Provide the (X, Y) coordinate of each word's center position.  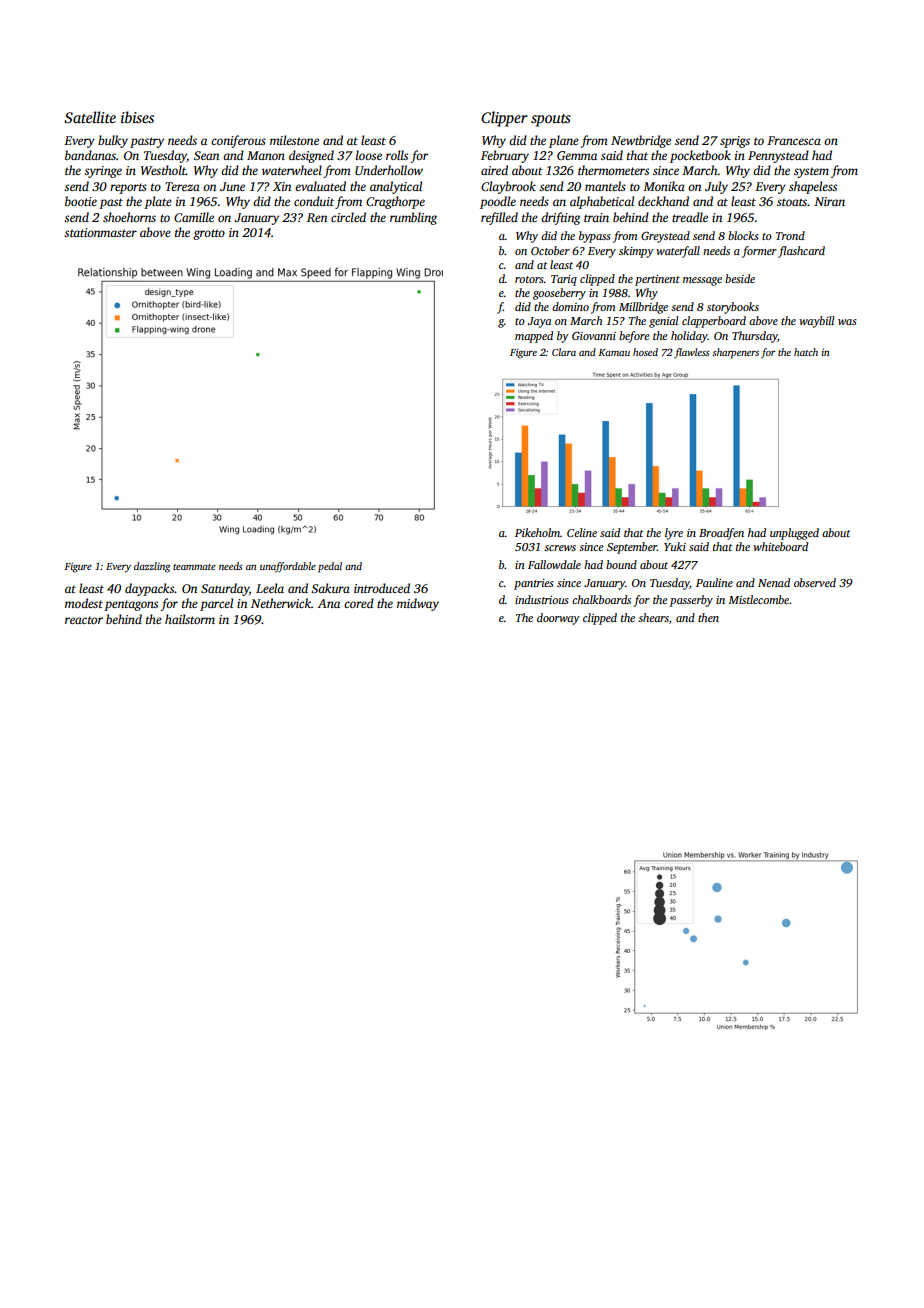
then (708, 617)
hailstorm (190, 619)
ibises (137, 117)
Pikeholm (537, 532)
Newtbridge (641, 141)
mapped (534, 337)
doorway (558, 619)
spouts (551, 120)
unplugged (794, 534)
